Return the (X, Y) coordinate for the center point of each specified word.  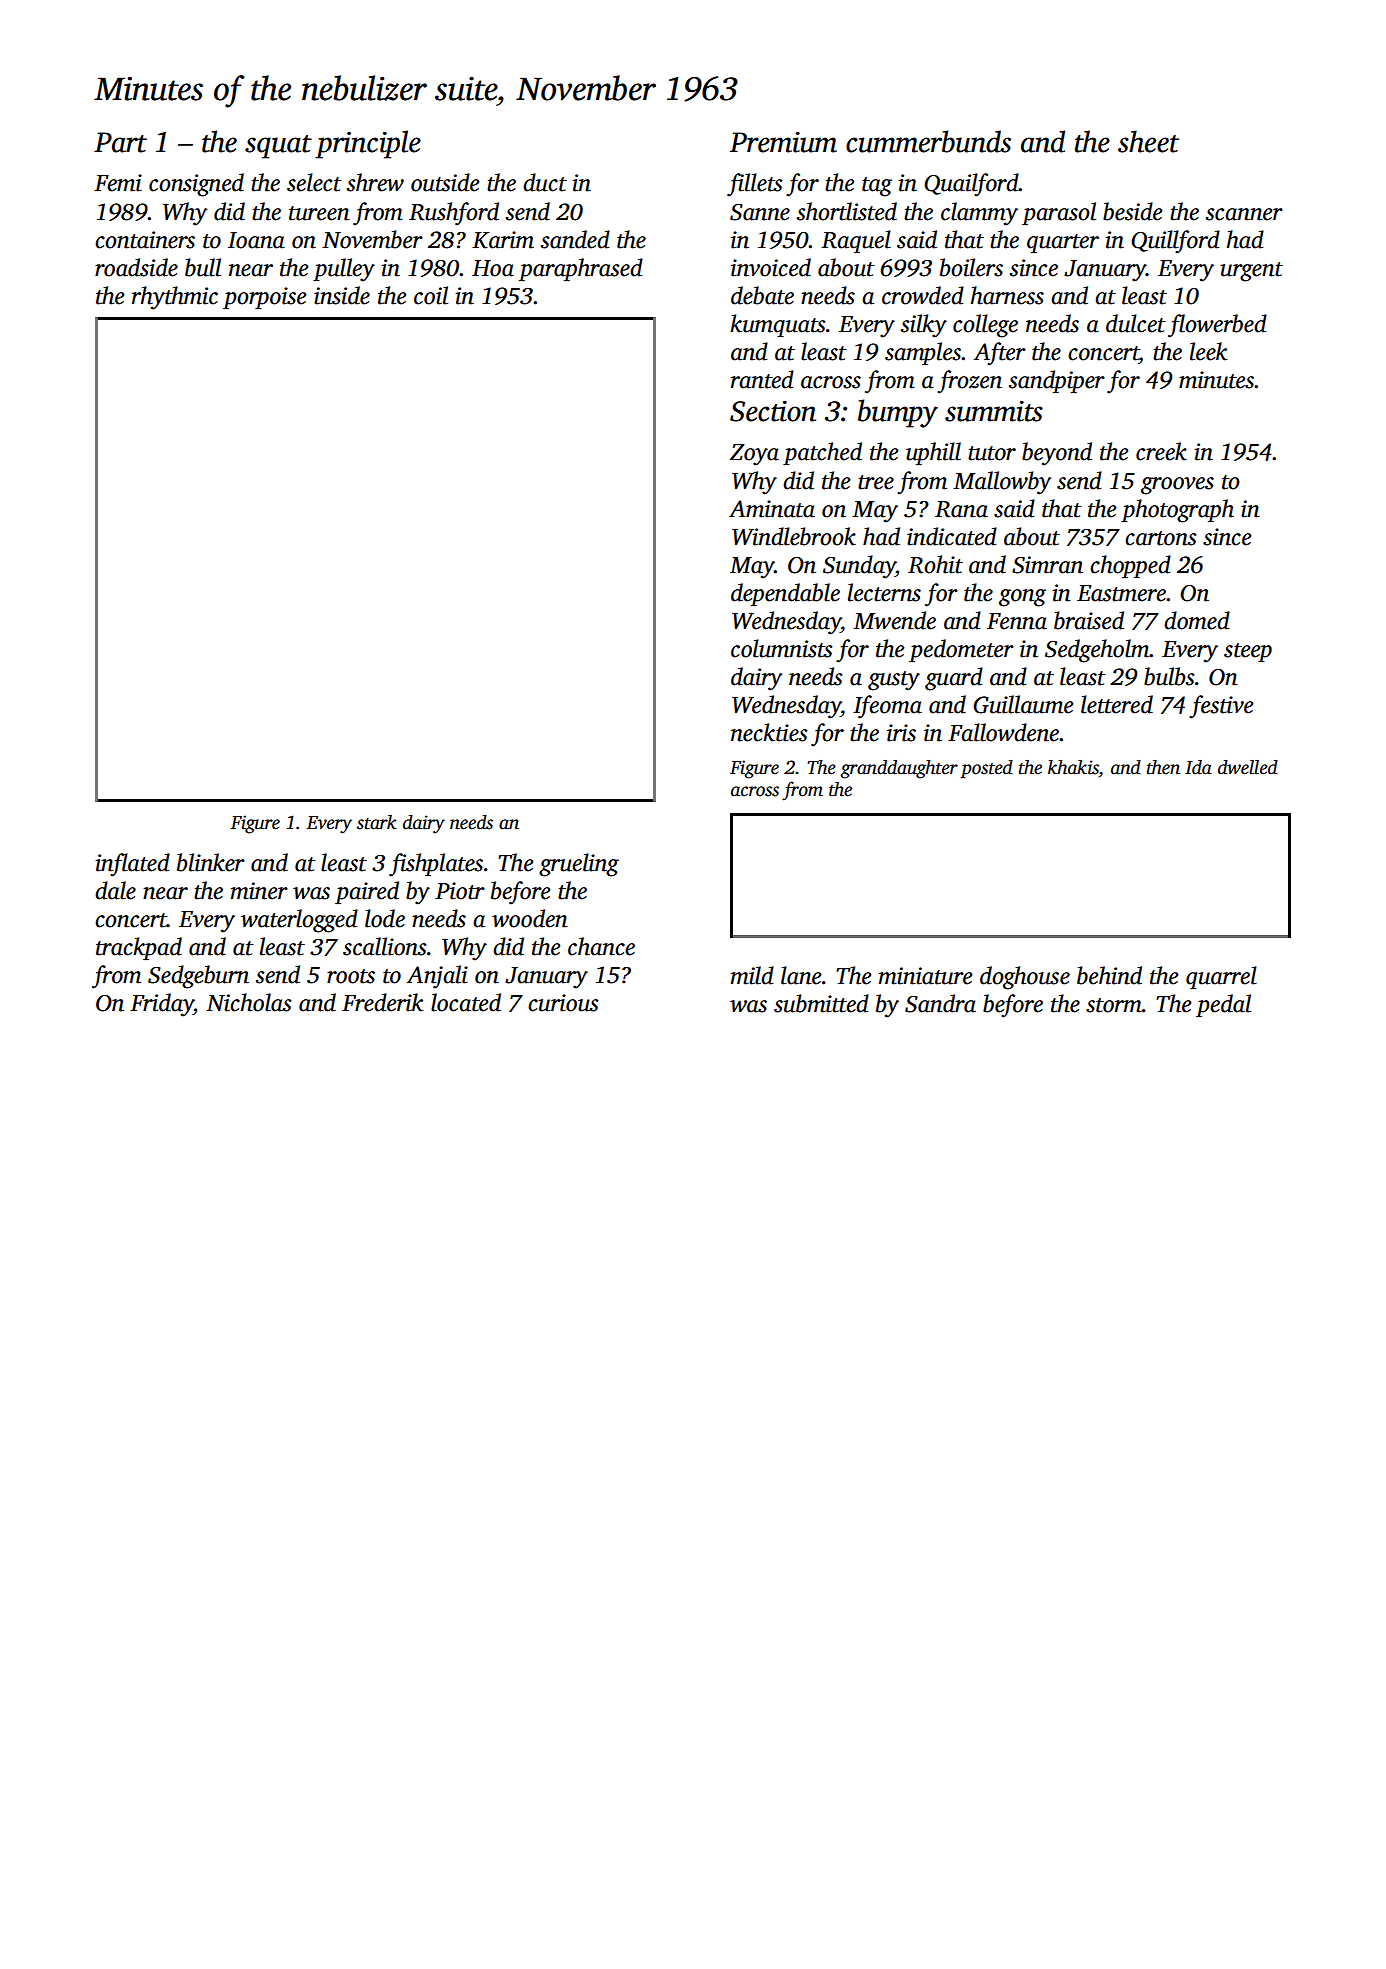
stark (377, 822)
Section (773, 411)
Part (120, 142)
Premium (783, 142)
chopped (1130, 566)
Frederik (383, 1002)
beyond (1057, 454)
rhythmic (175, 298)
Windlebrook (794, 536)
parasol (1059, 213)
